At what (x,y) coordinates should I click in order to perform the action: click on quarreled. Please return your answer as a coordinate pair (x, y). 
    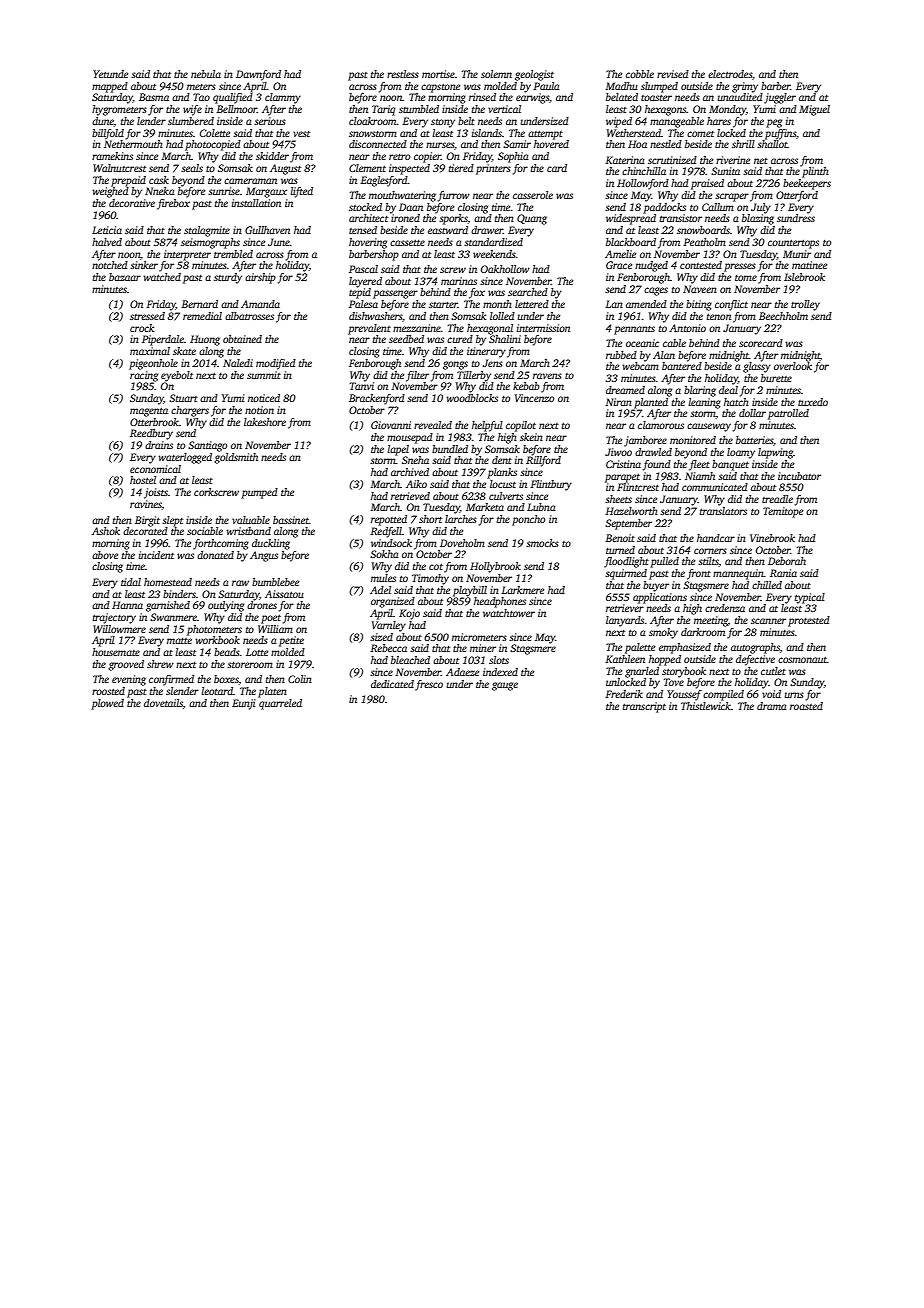
    Looking at the image, I should click on (280, 704).
